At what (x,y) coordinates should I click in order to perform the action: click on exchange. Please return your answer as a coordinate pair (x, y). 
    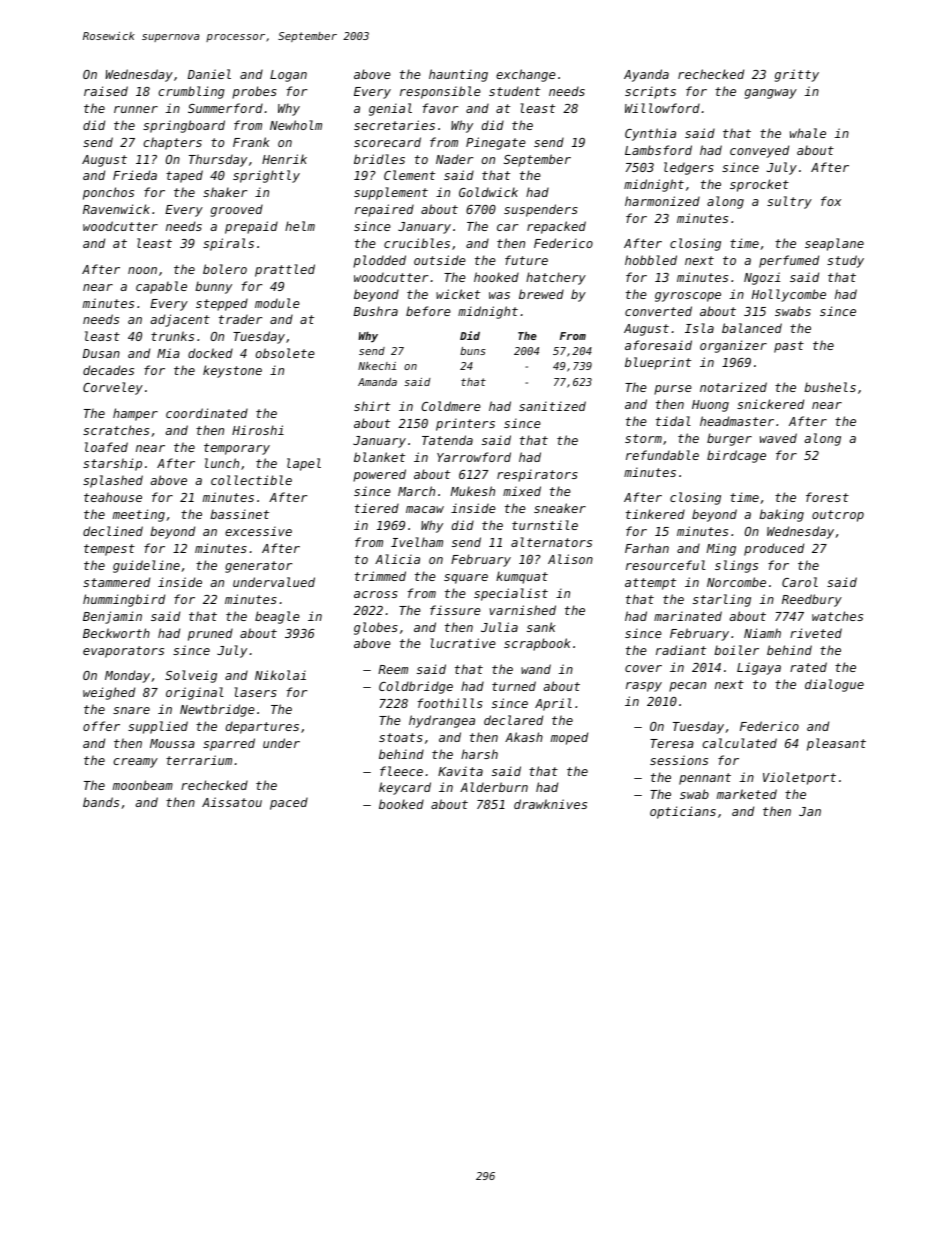
    Looking at the image, I should click on (526, 75).
